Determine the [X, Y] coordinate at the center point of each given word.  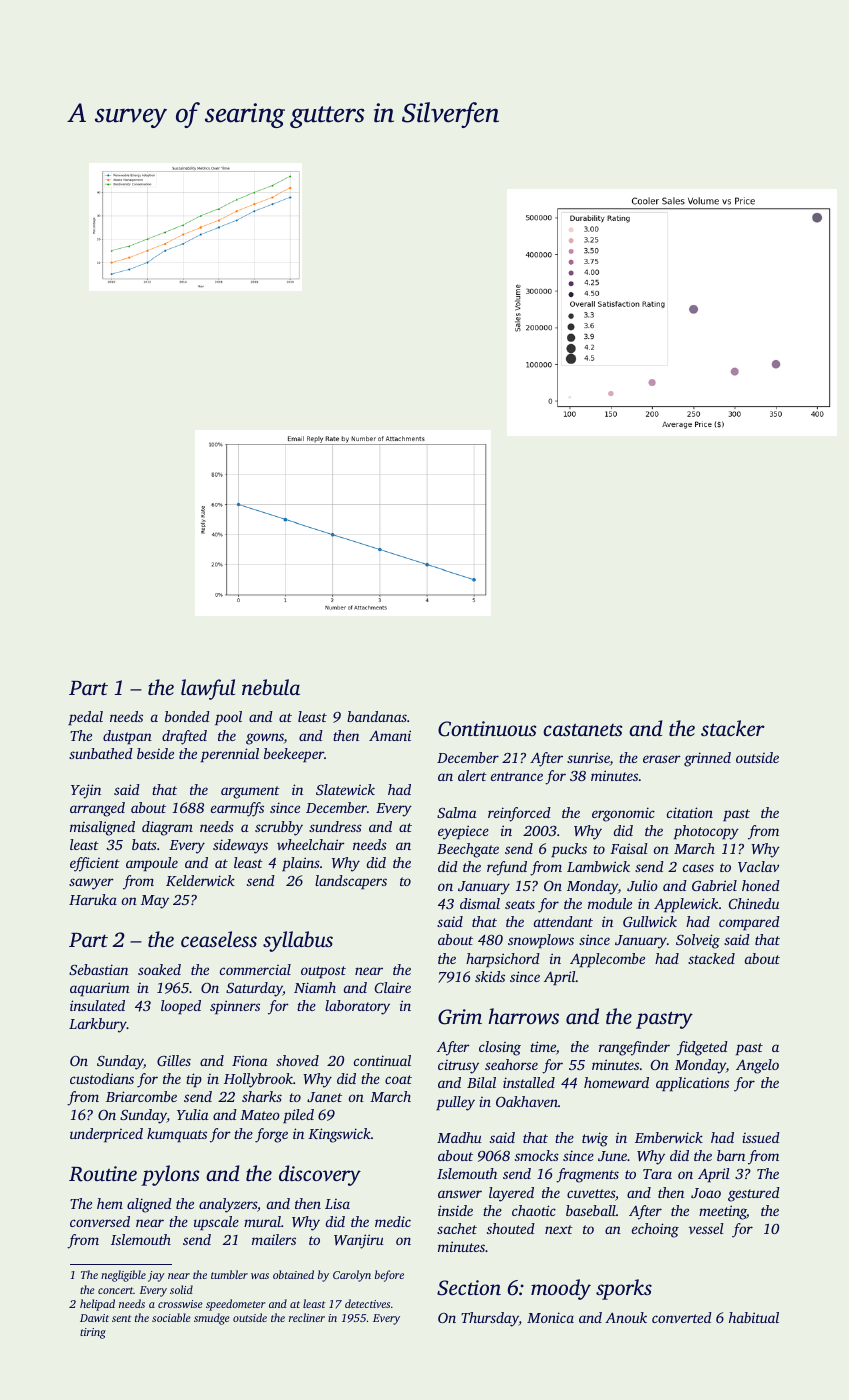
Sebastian [98, 969]
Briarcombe [141, 1096]
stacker [733, 728]
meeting [723, 1212]
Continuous [487, 729]
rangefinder [634, 1048]
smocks [537, 1155]
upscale [216, 1223]
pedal [85, 718]
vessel [706, 1228]
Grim [460, 1017]
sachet [457, 1228]
